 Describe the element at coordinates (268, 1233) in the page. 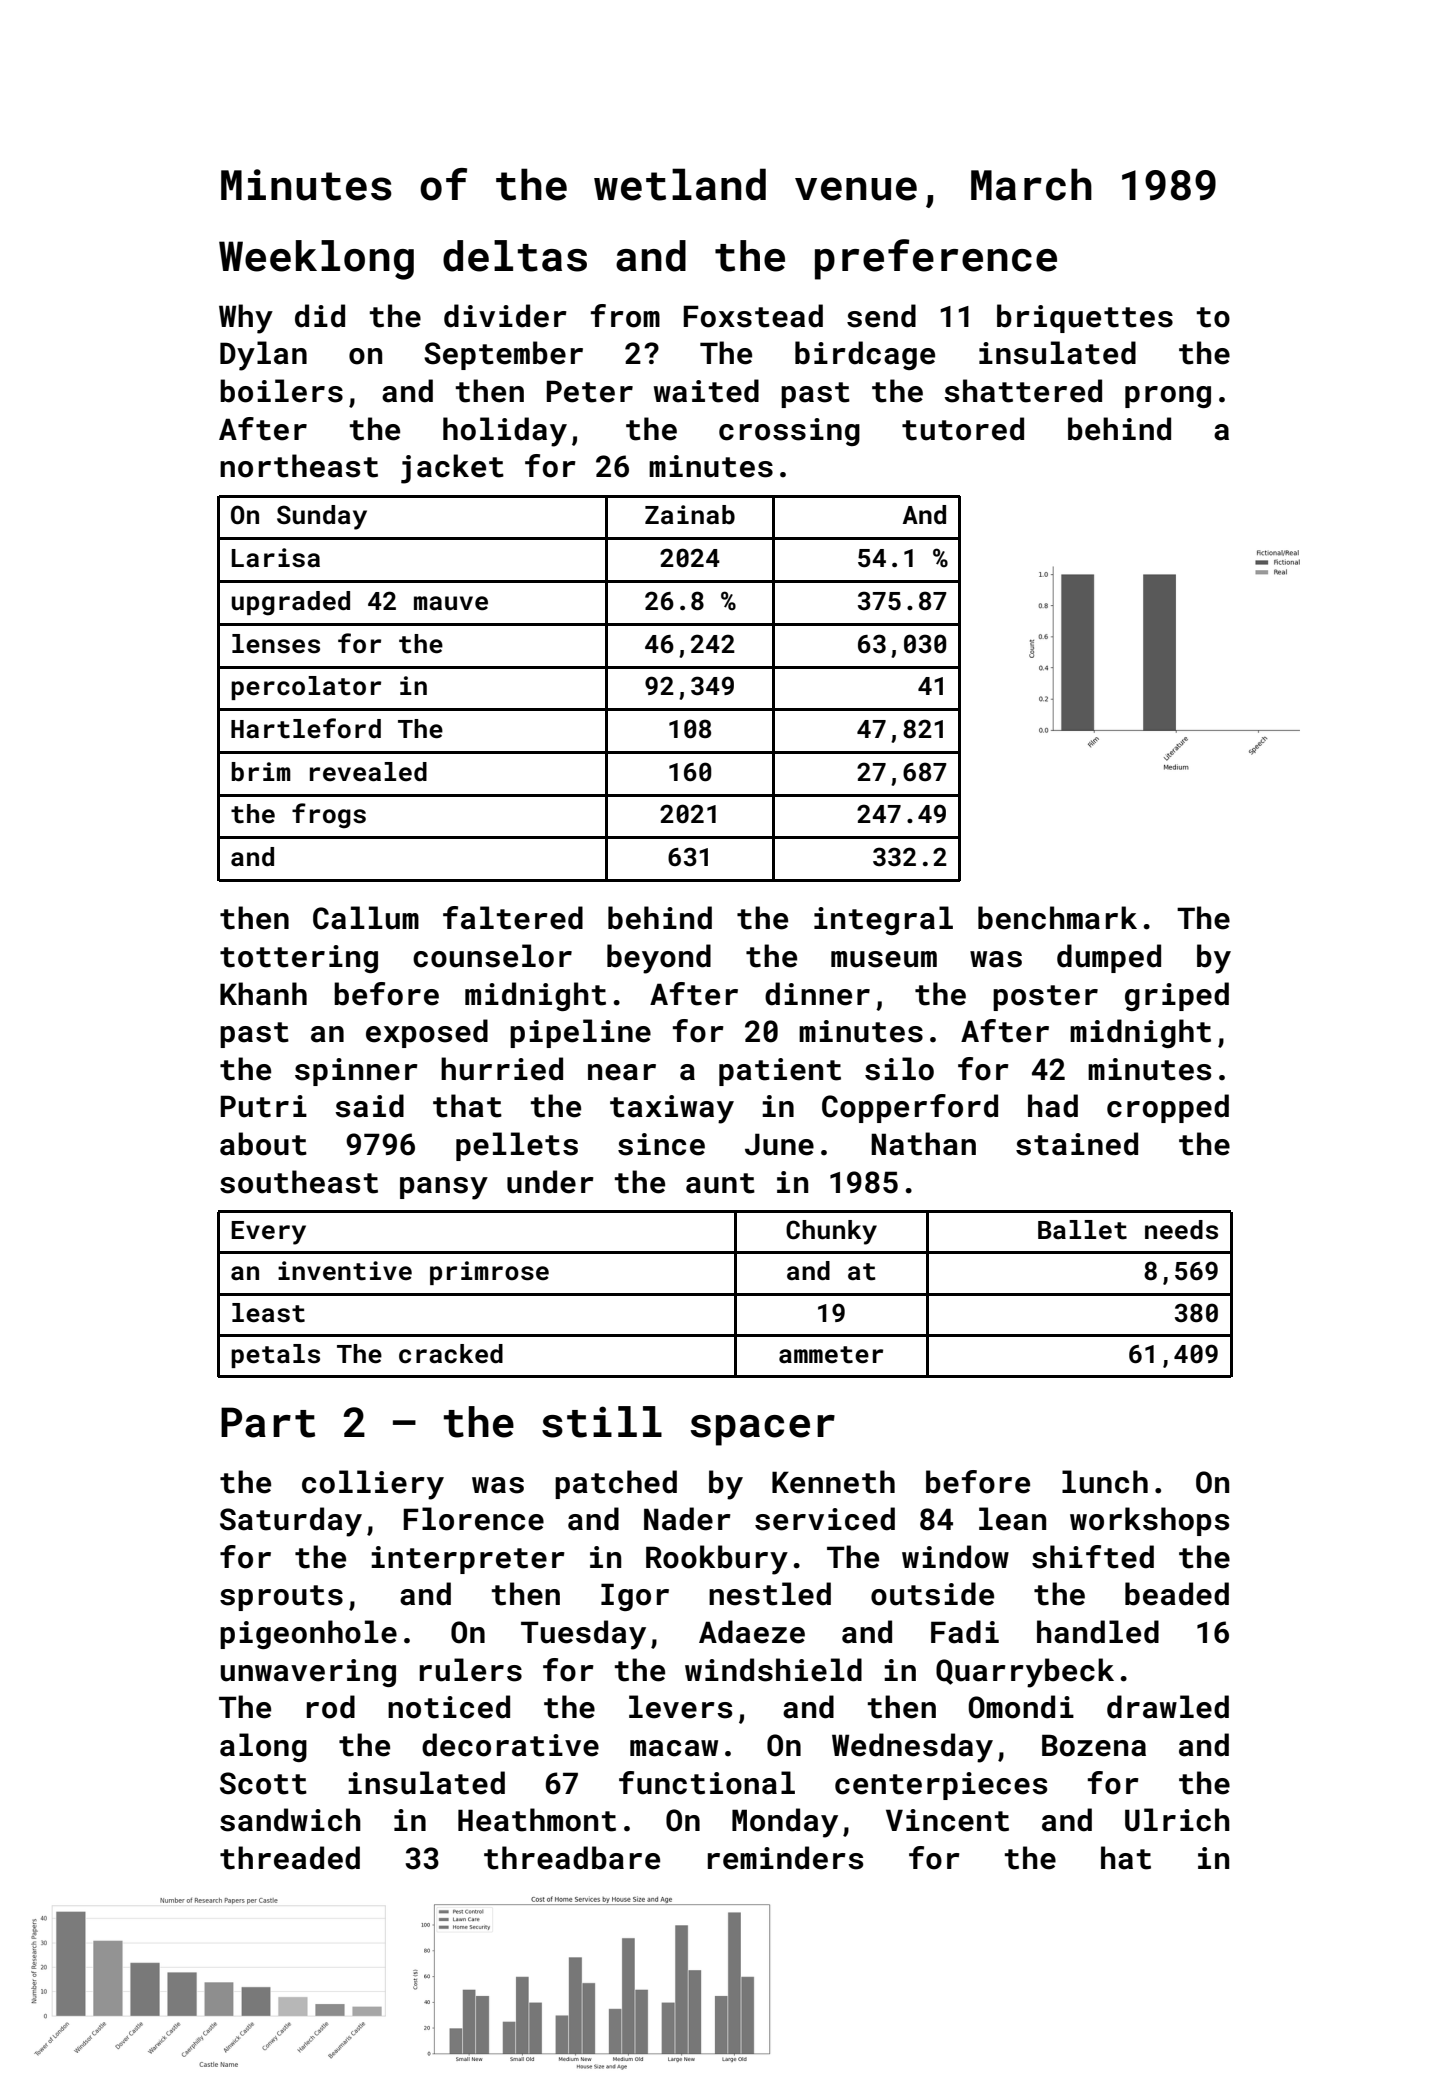

I see `Every` at that location.
